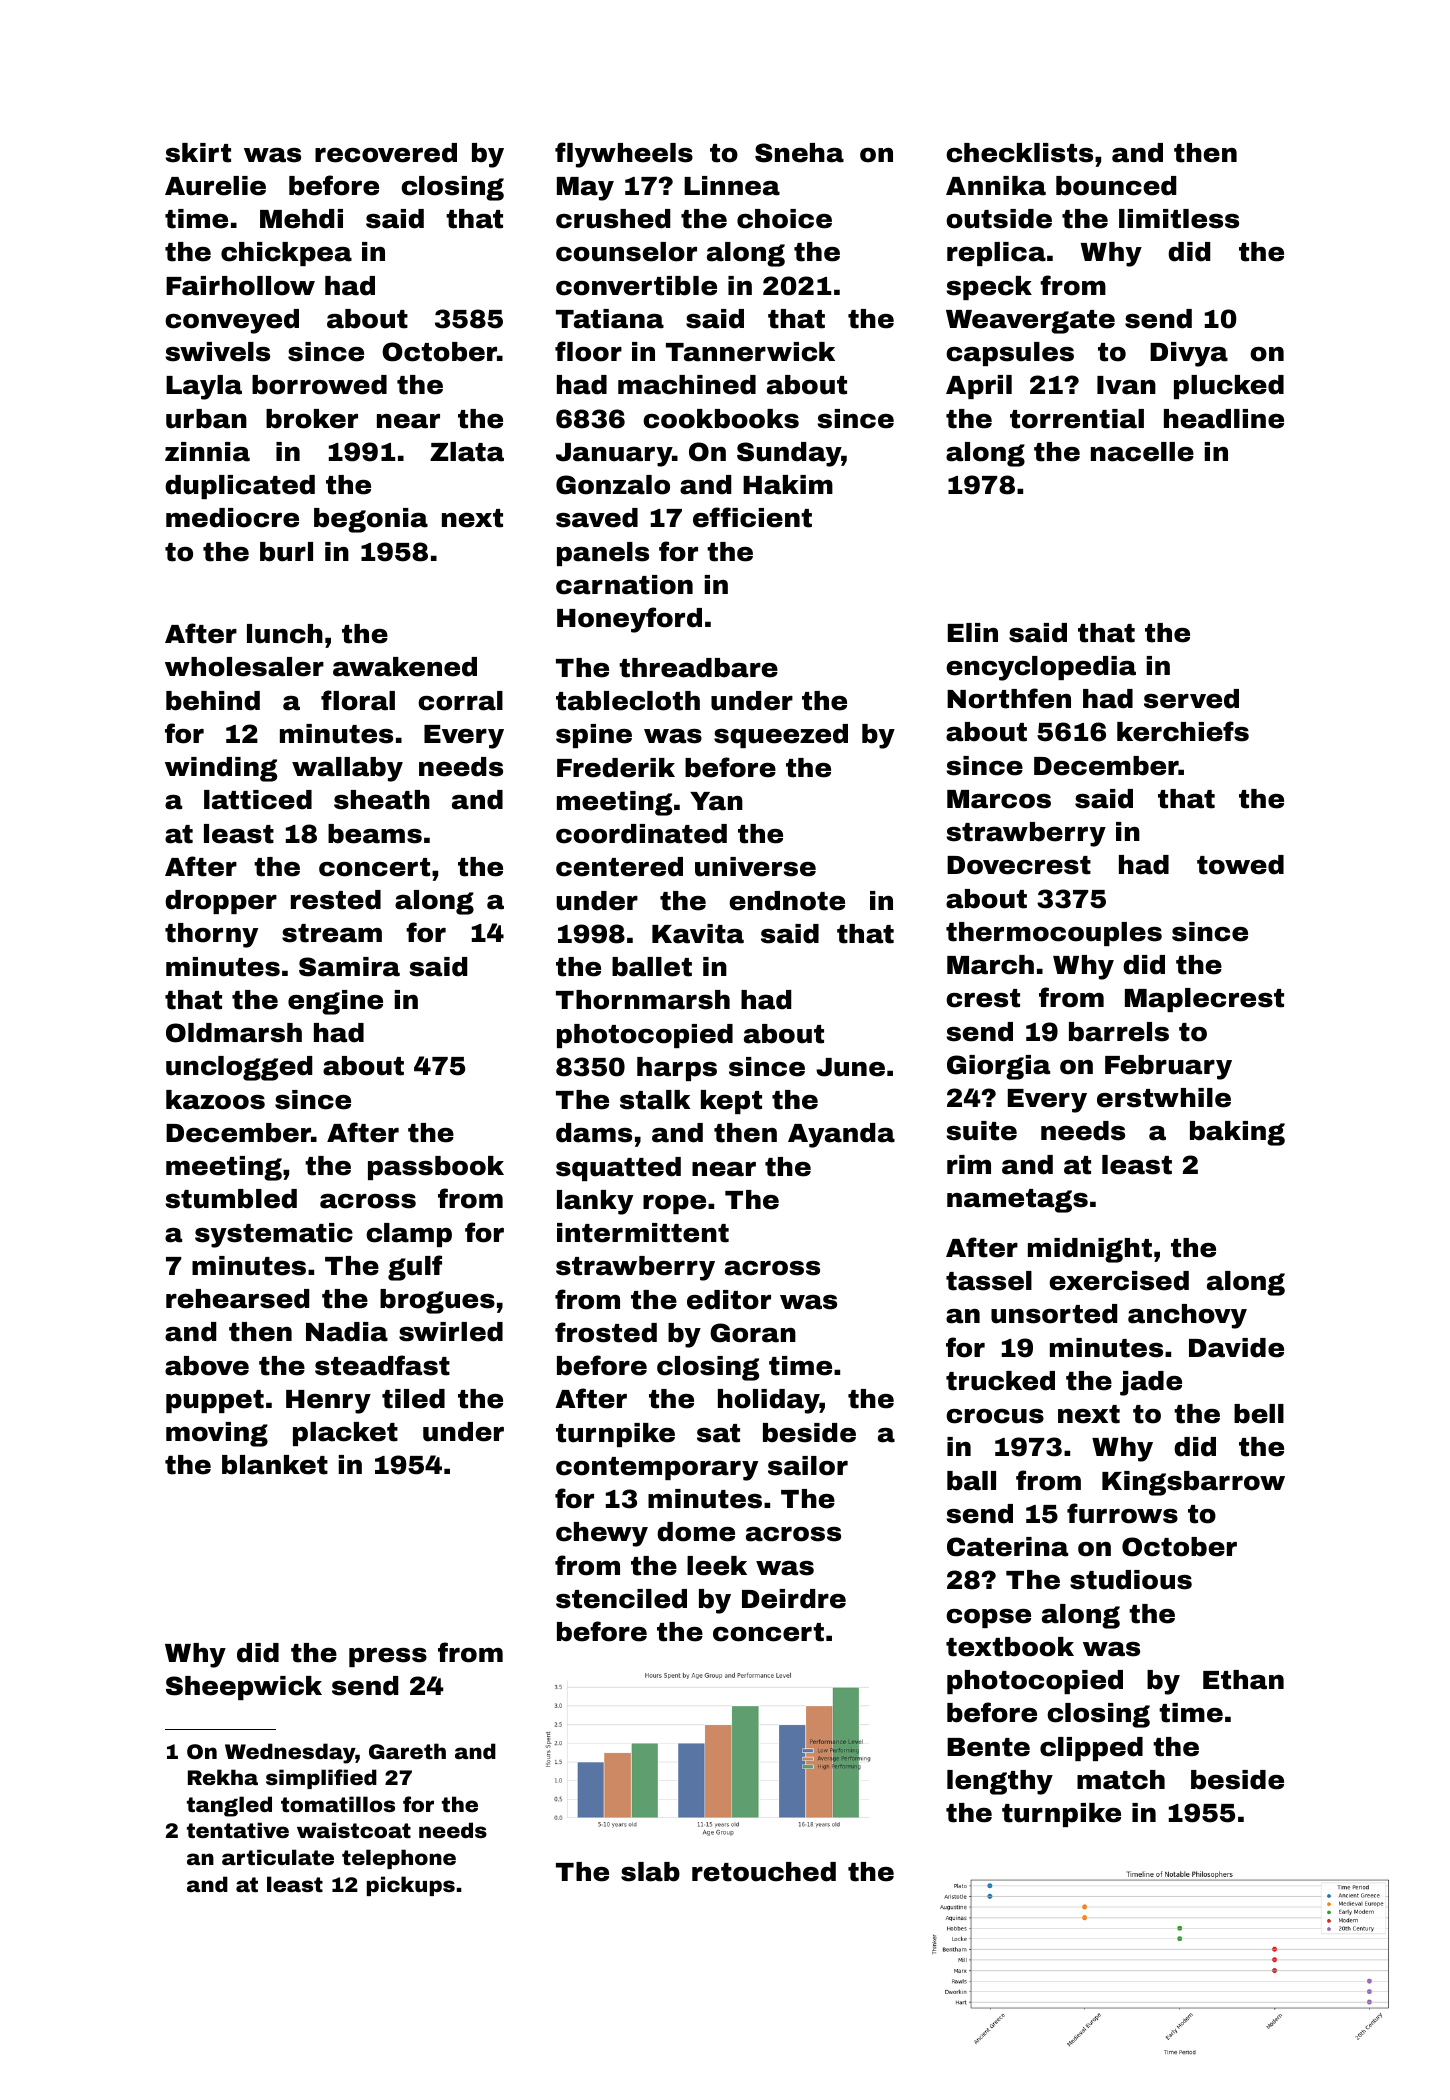  What do you see at coordinates (624, 155) in the screenshot?
I see `flywheels` at bounding box center [624, 155].
